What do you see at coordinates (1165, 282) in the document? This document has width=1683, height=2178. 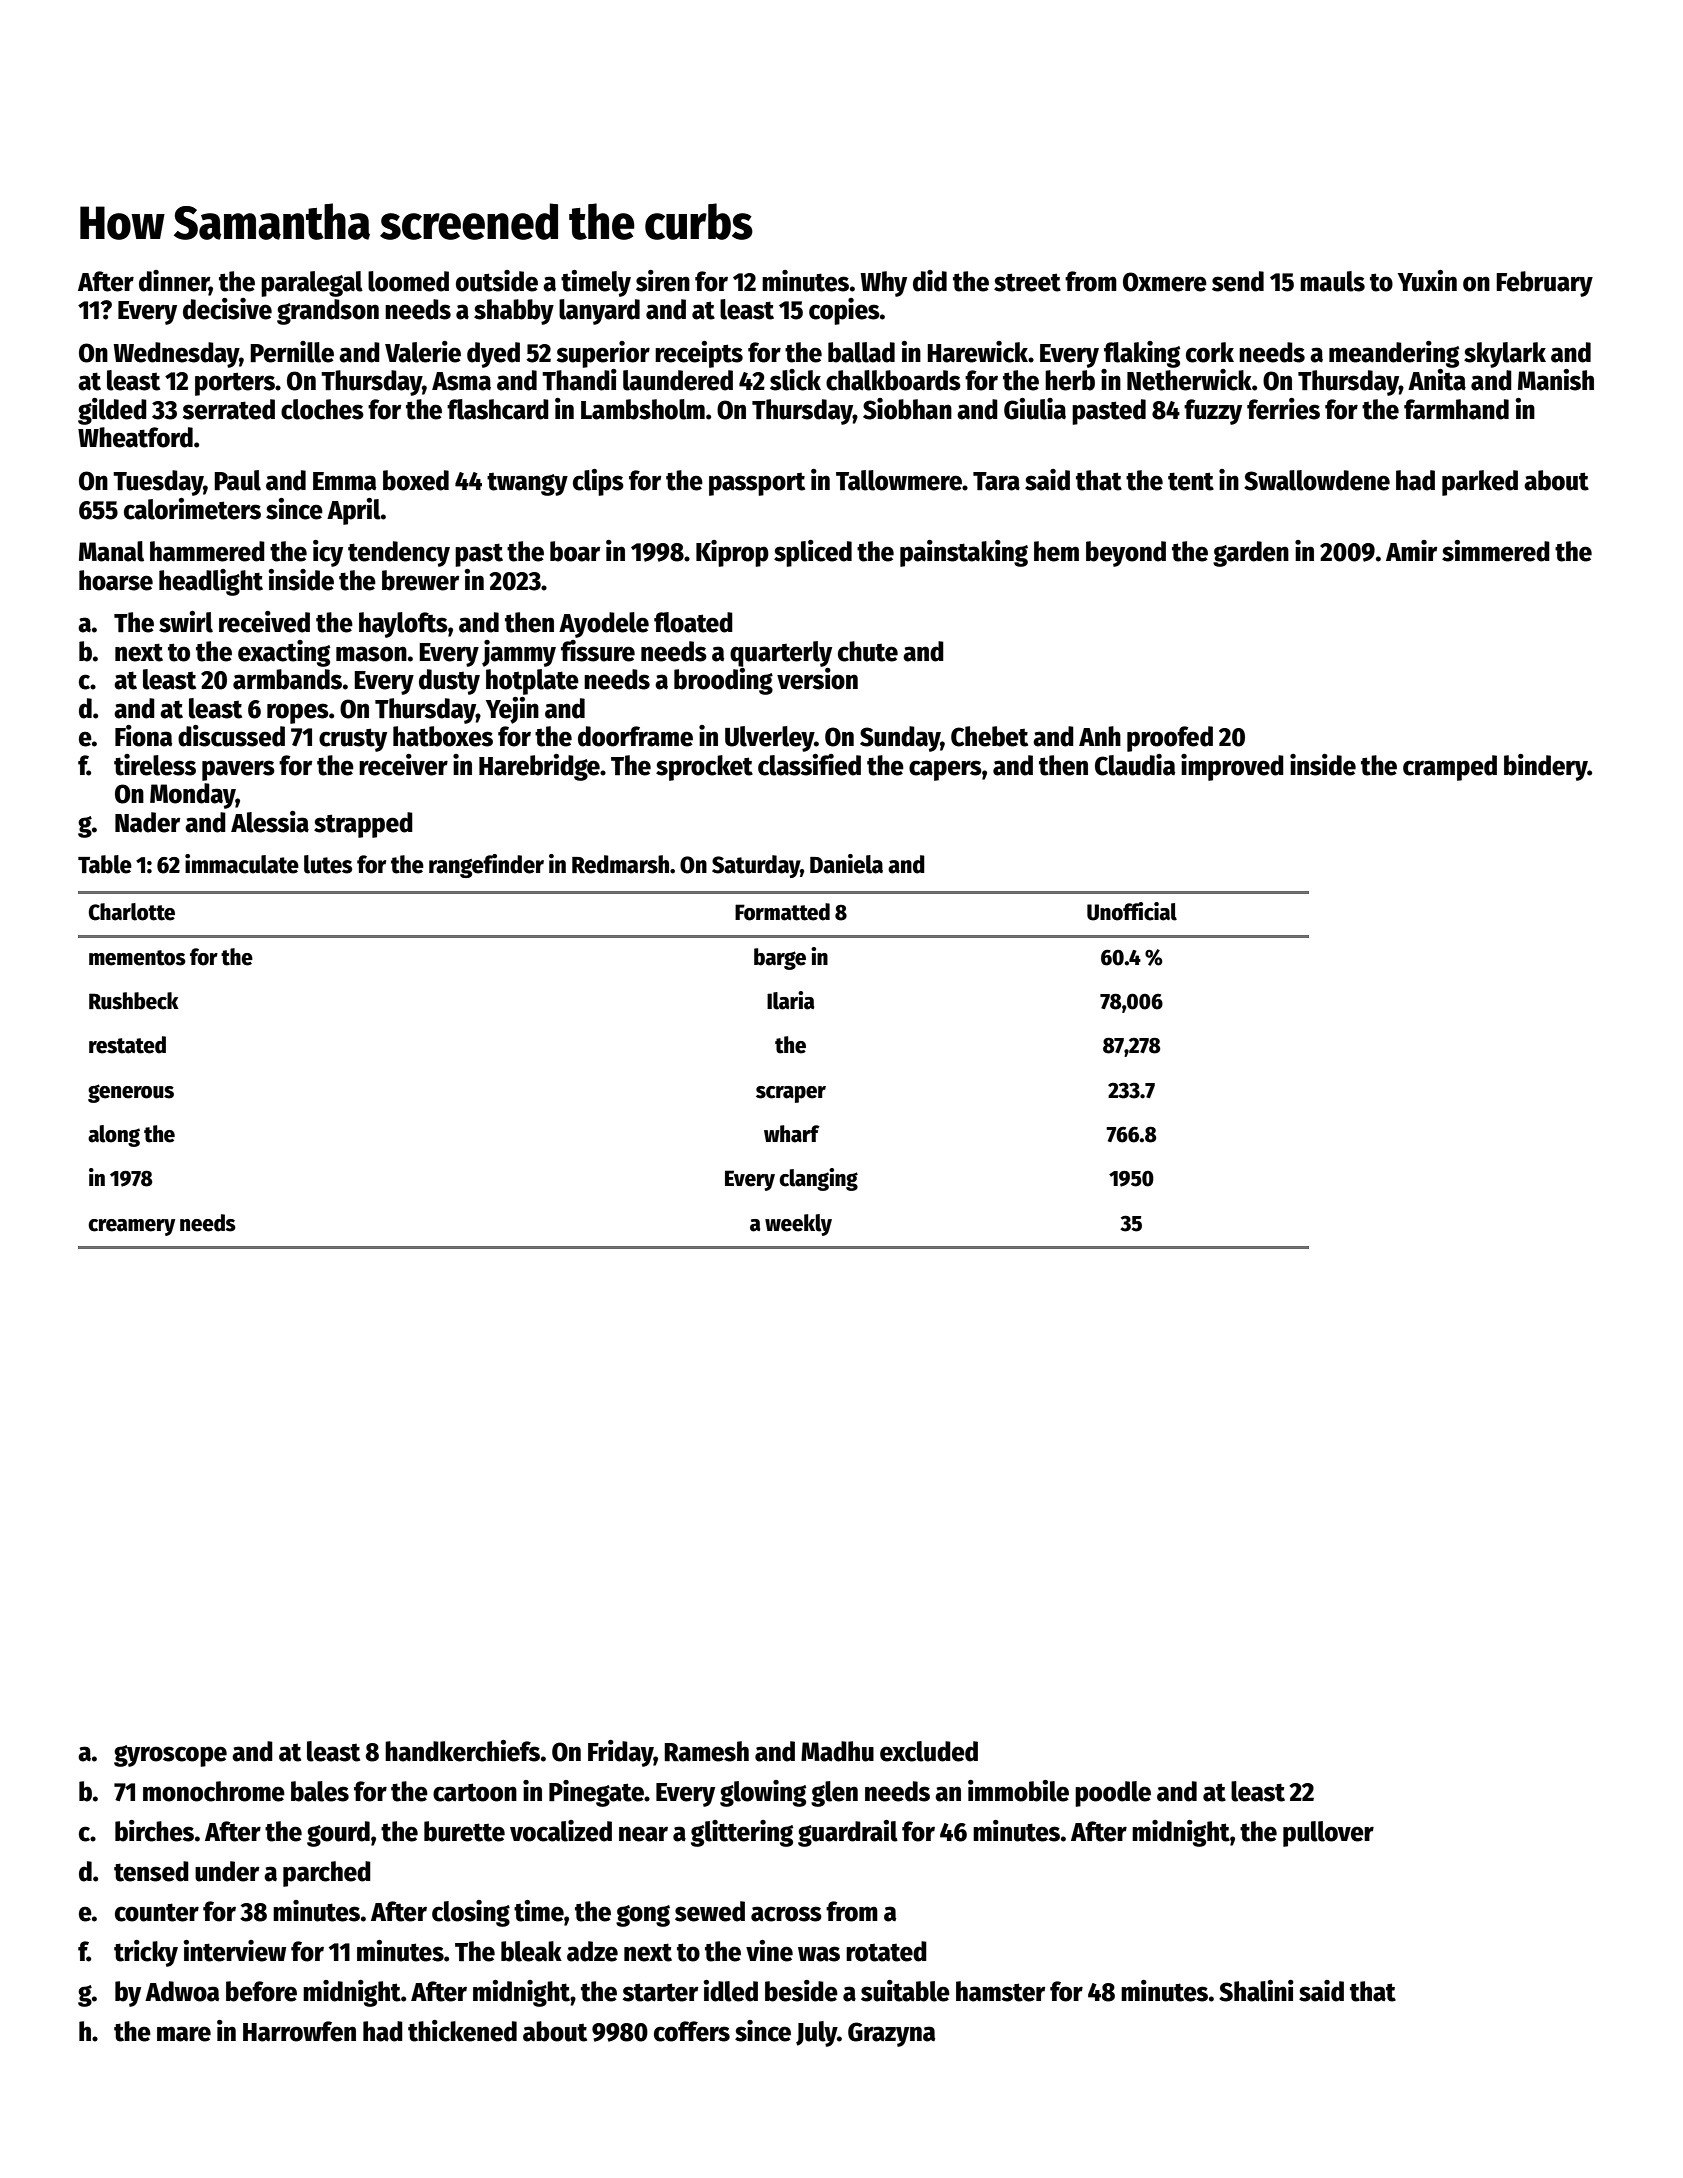 I see `Oxmere` at bounding box center [1165, 282].
